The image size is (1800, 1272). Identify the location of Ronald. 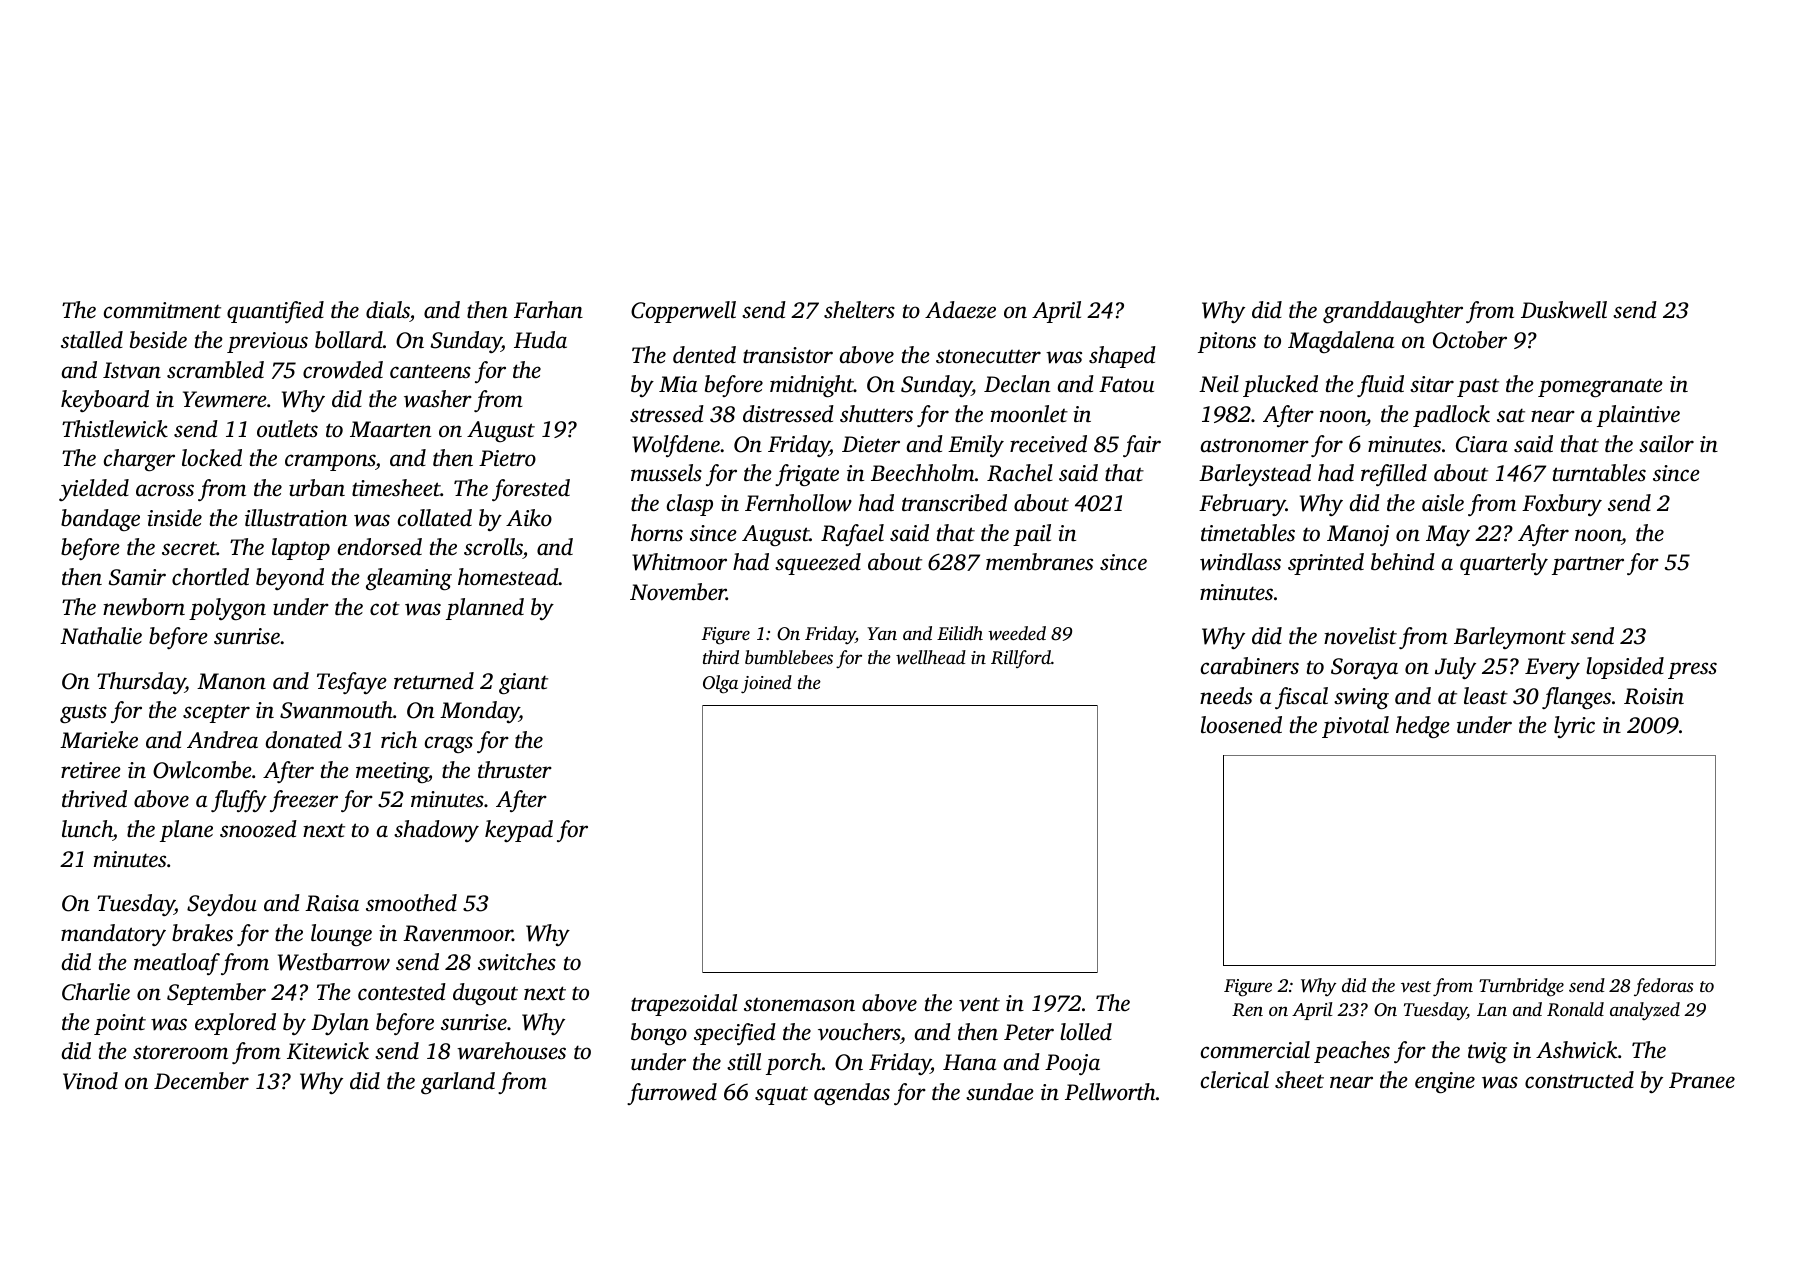
(1575, 1009).
